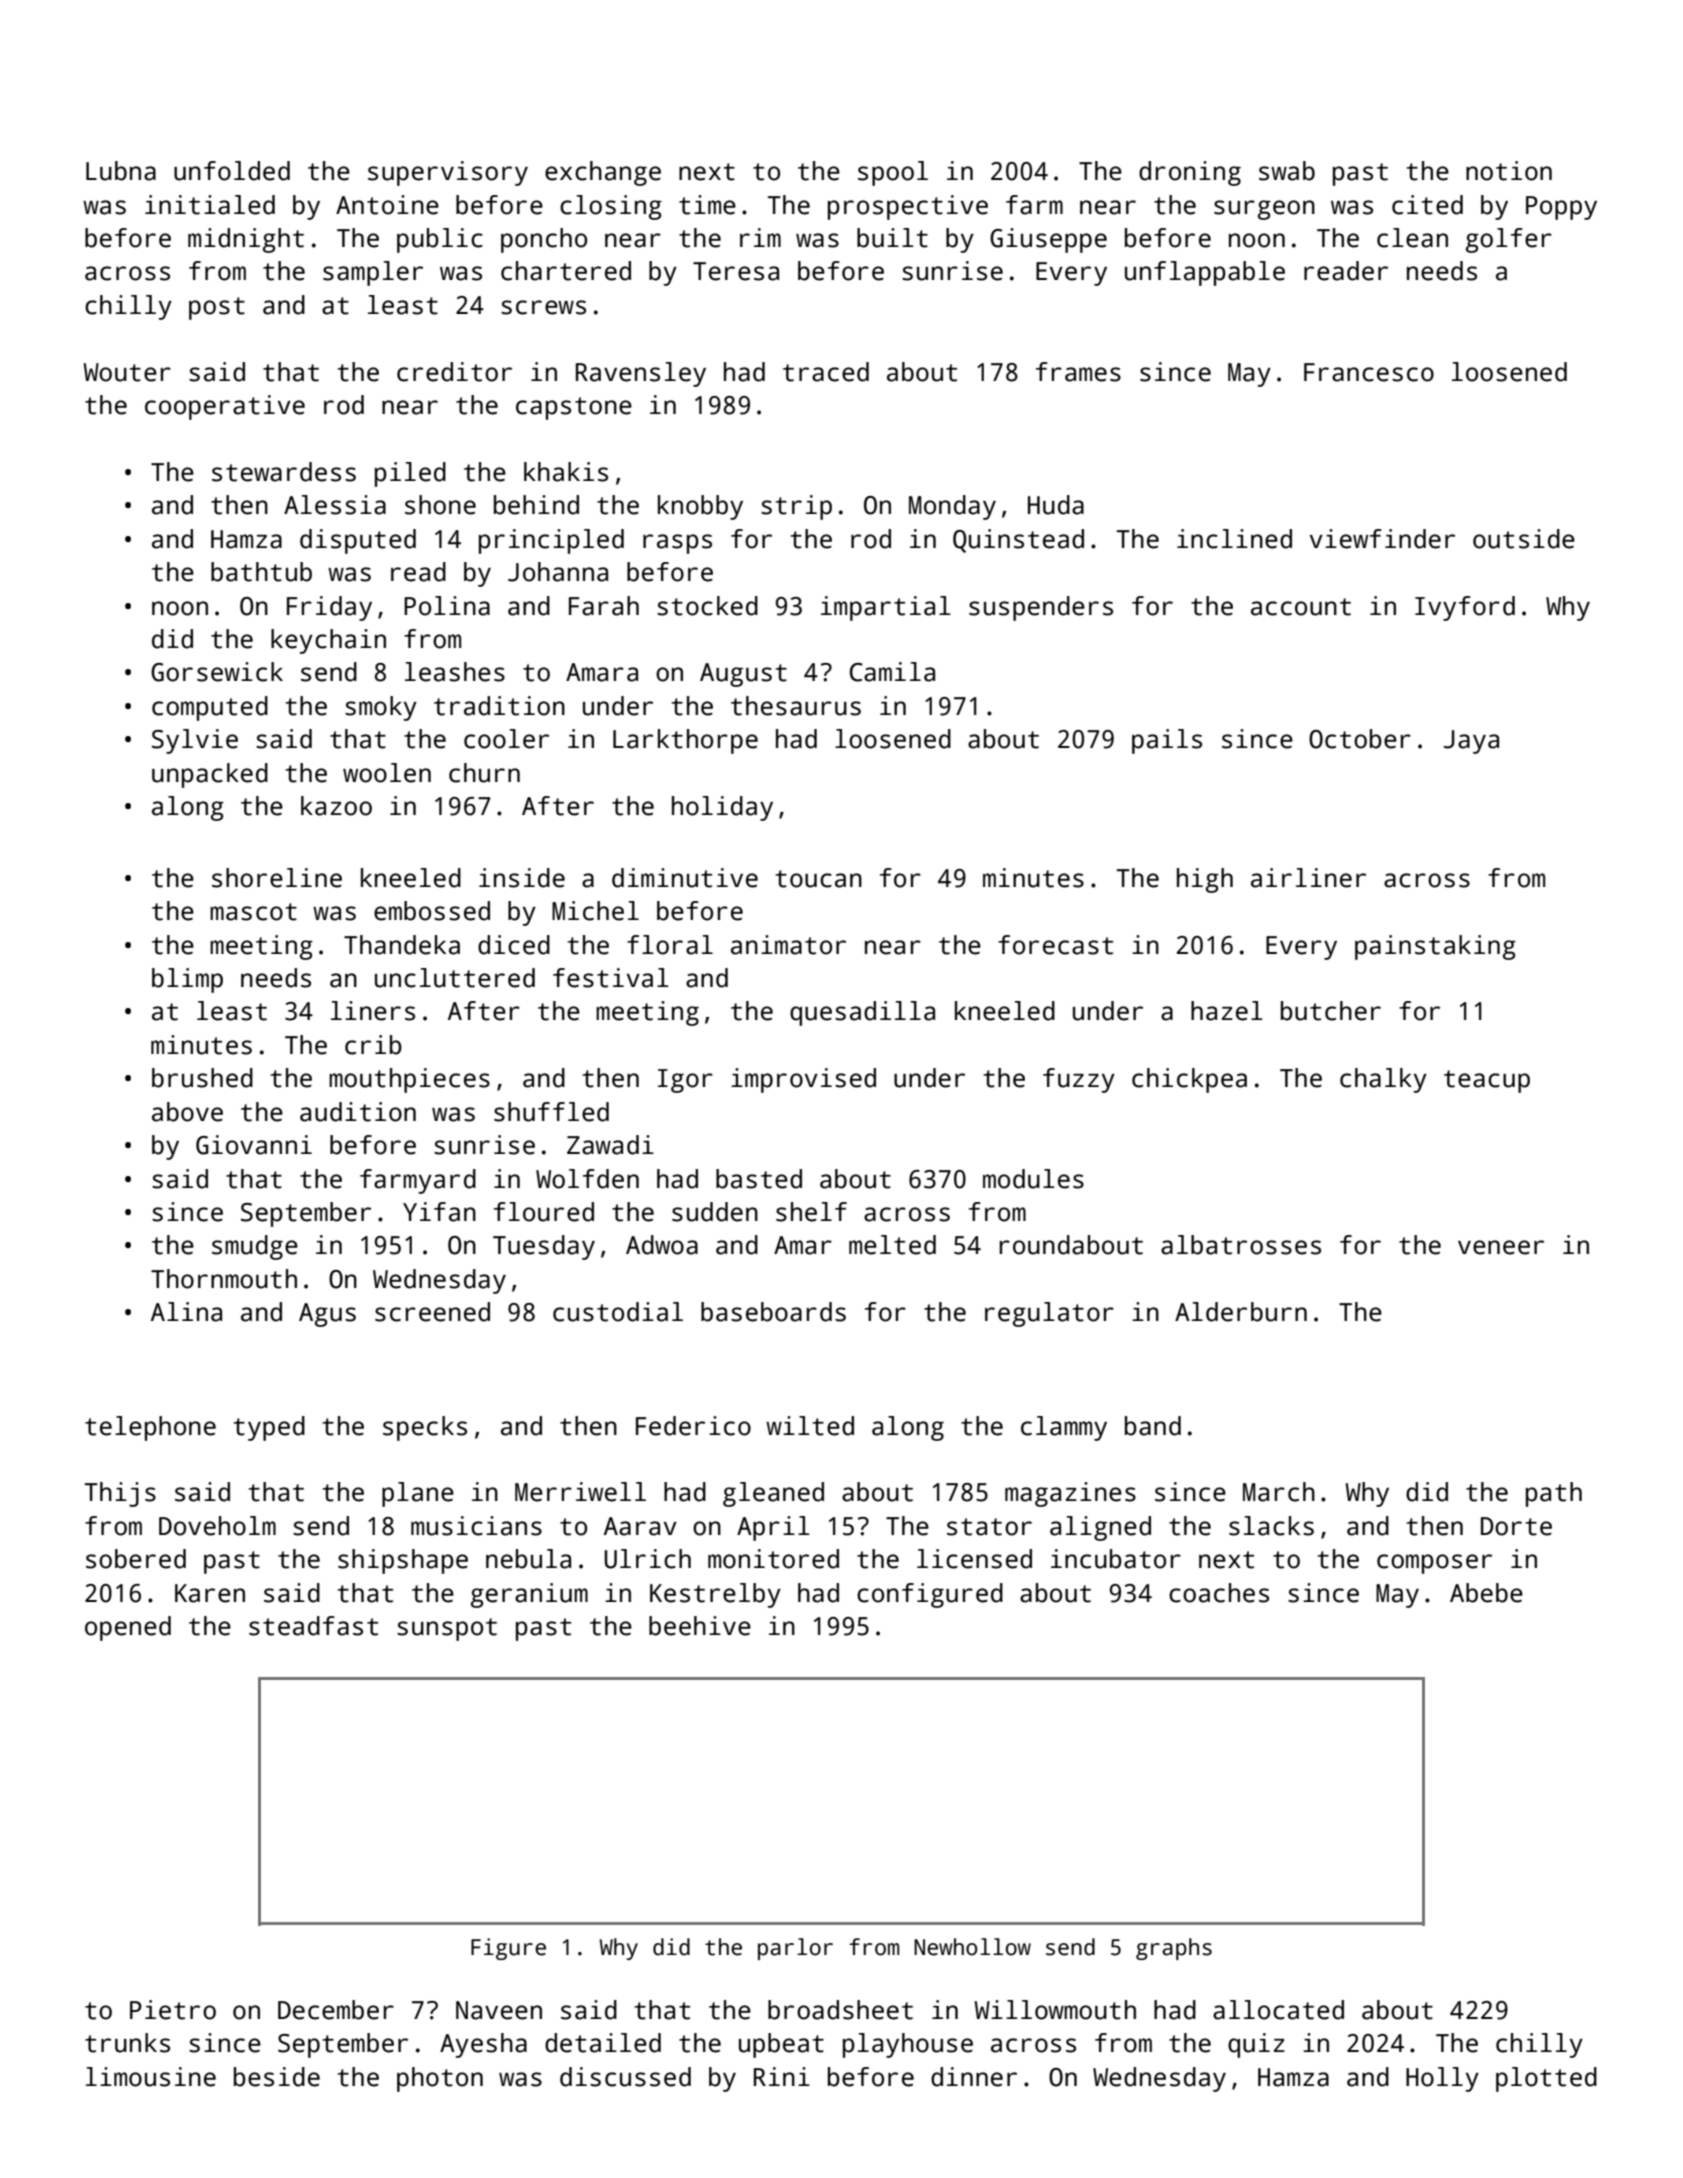 Image resolution: width=1683 pixels, height=2178 pixels. What do you see at coordinates (1509, 240) in the screenshot?
I see `golfer` at bounding box center [1509, 240].
